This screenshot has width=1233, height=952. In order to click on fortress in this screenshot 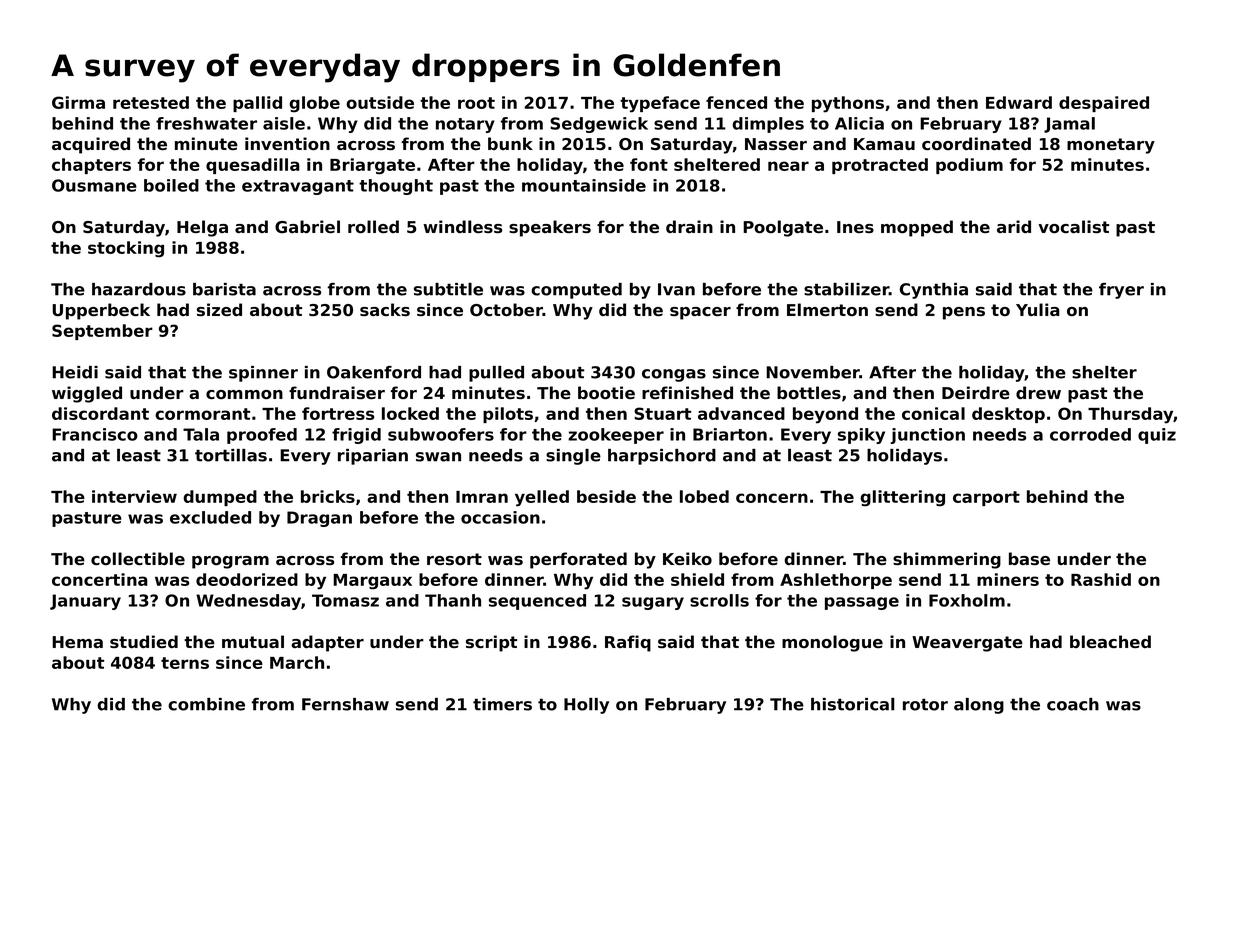, I will do `click(338, 413)`.
